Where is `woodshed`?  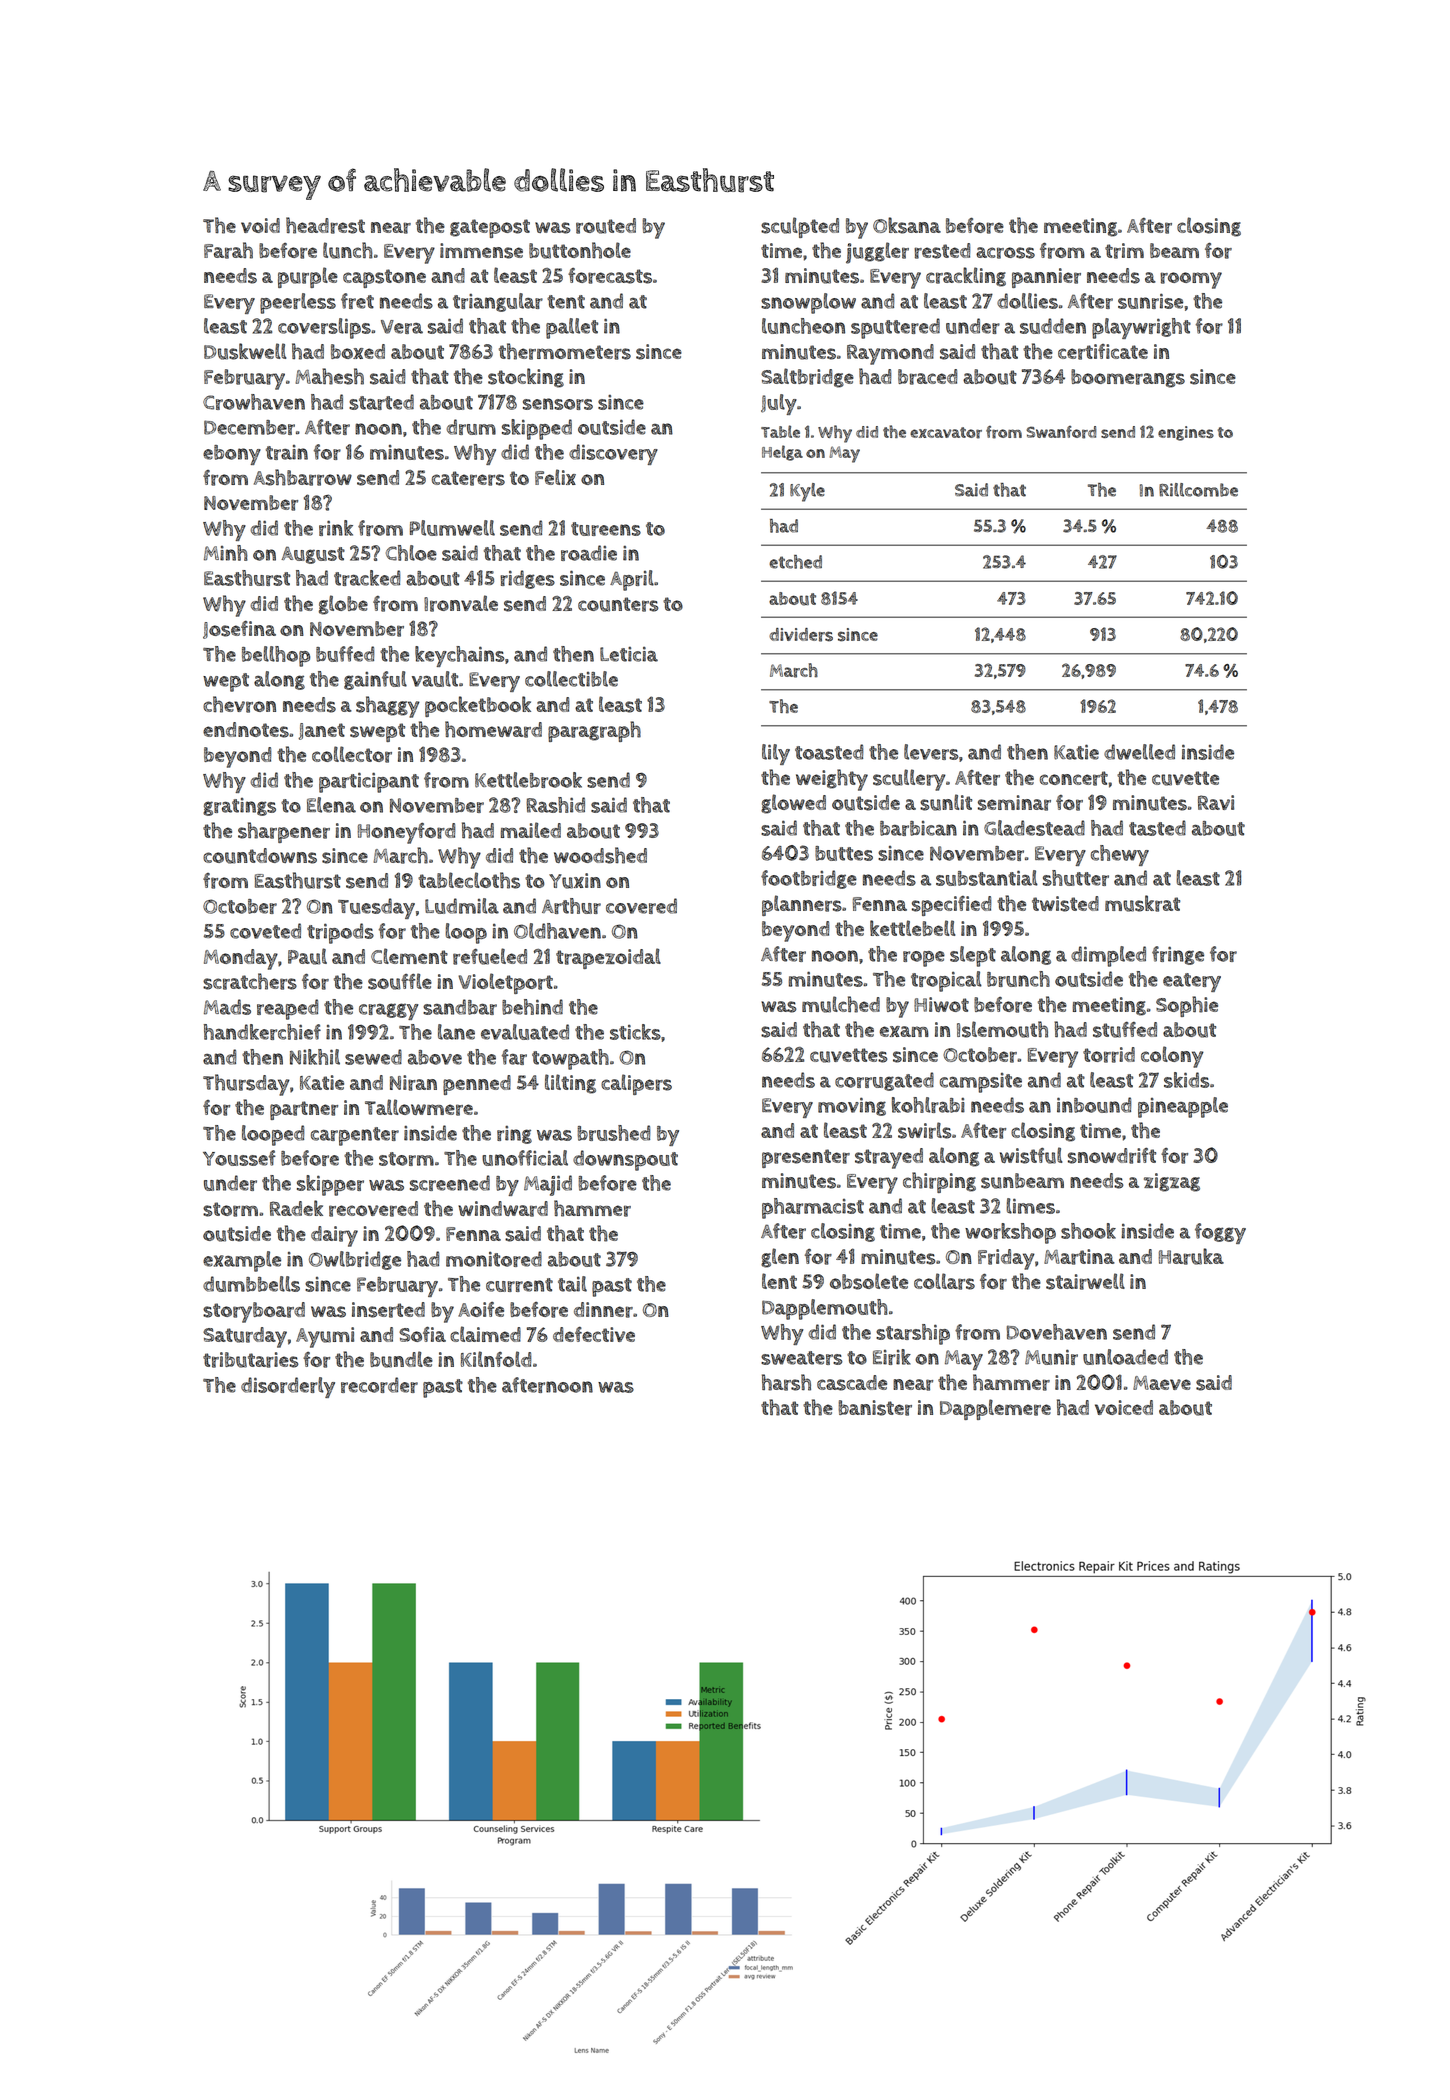
woodshed is located at coordinates (600, 855).
